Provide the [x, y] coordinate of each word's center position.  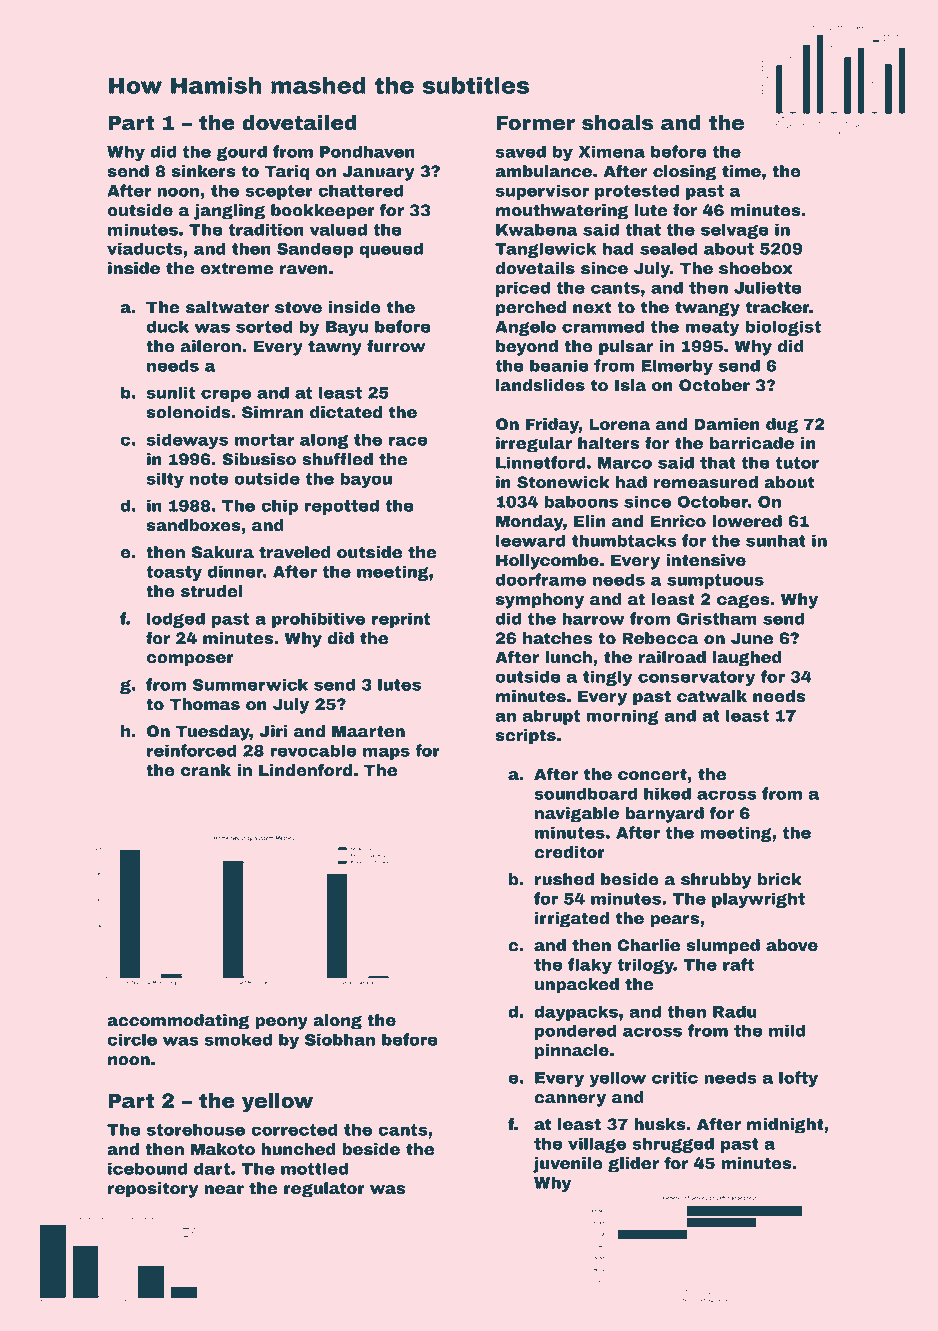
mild [787, 1030]
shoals [617, 123]
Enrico [678, 521]
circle [132, 1039]
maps [386, 753]
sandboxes [194, 525]
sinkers [204, 171]
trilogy [645, 966]
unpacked [577, 986]
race [408, 441]
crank [206, 770]
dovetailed [299, 123]
